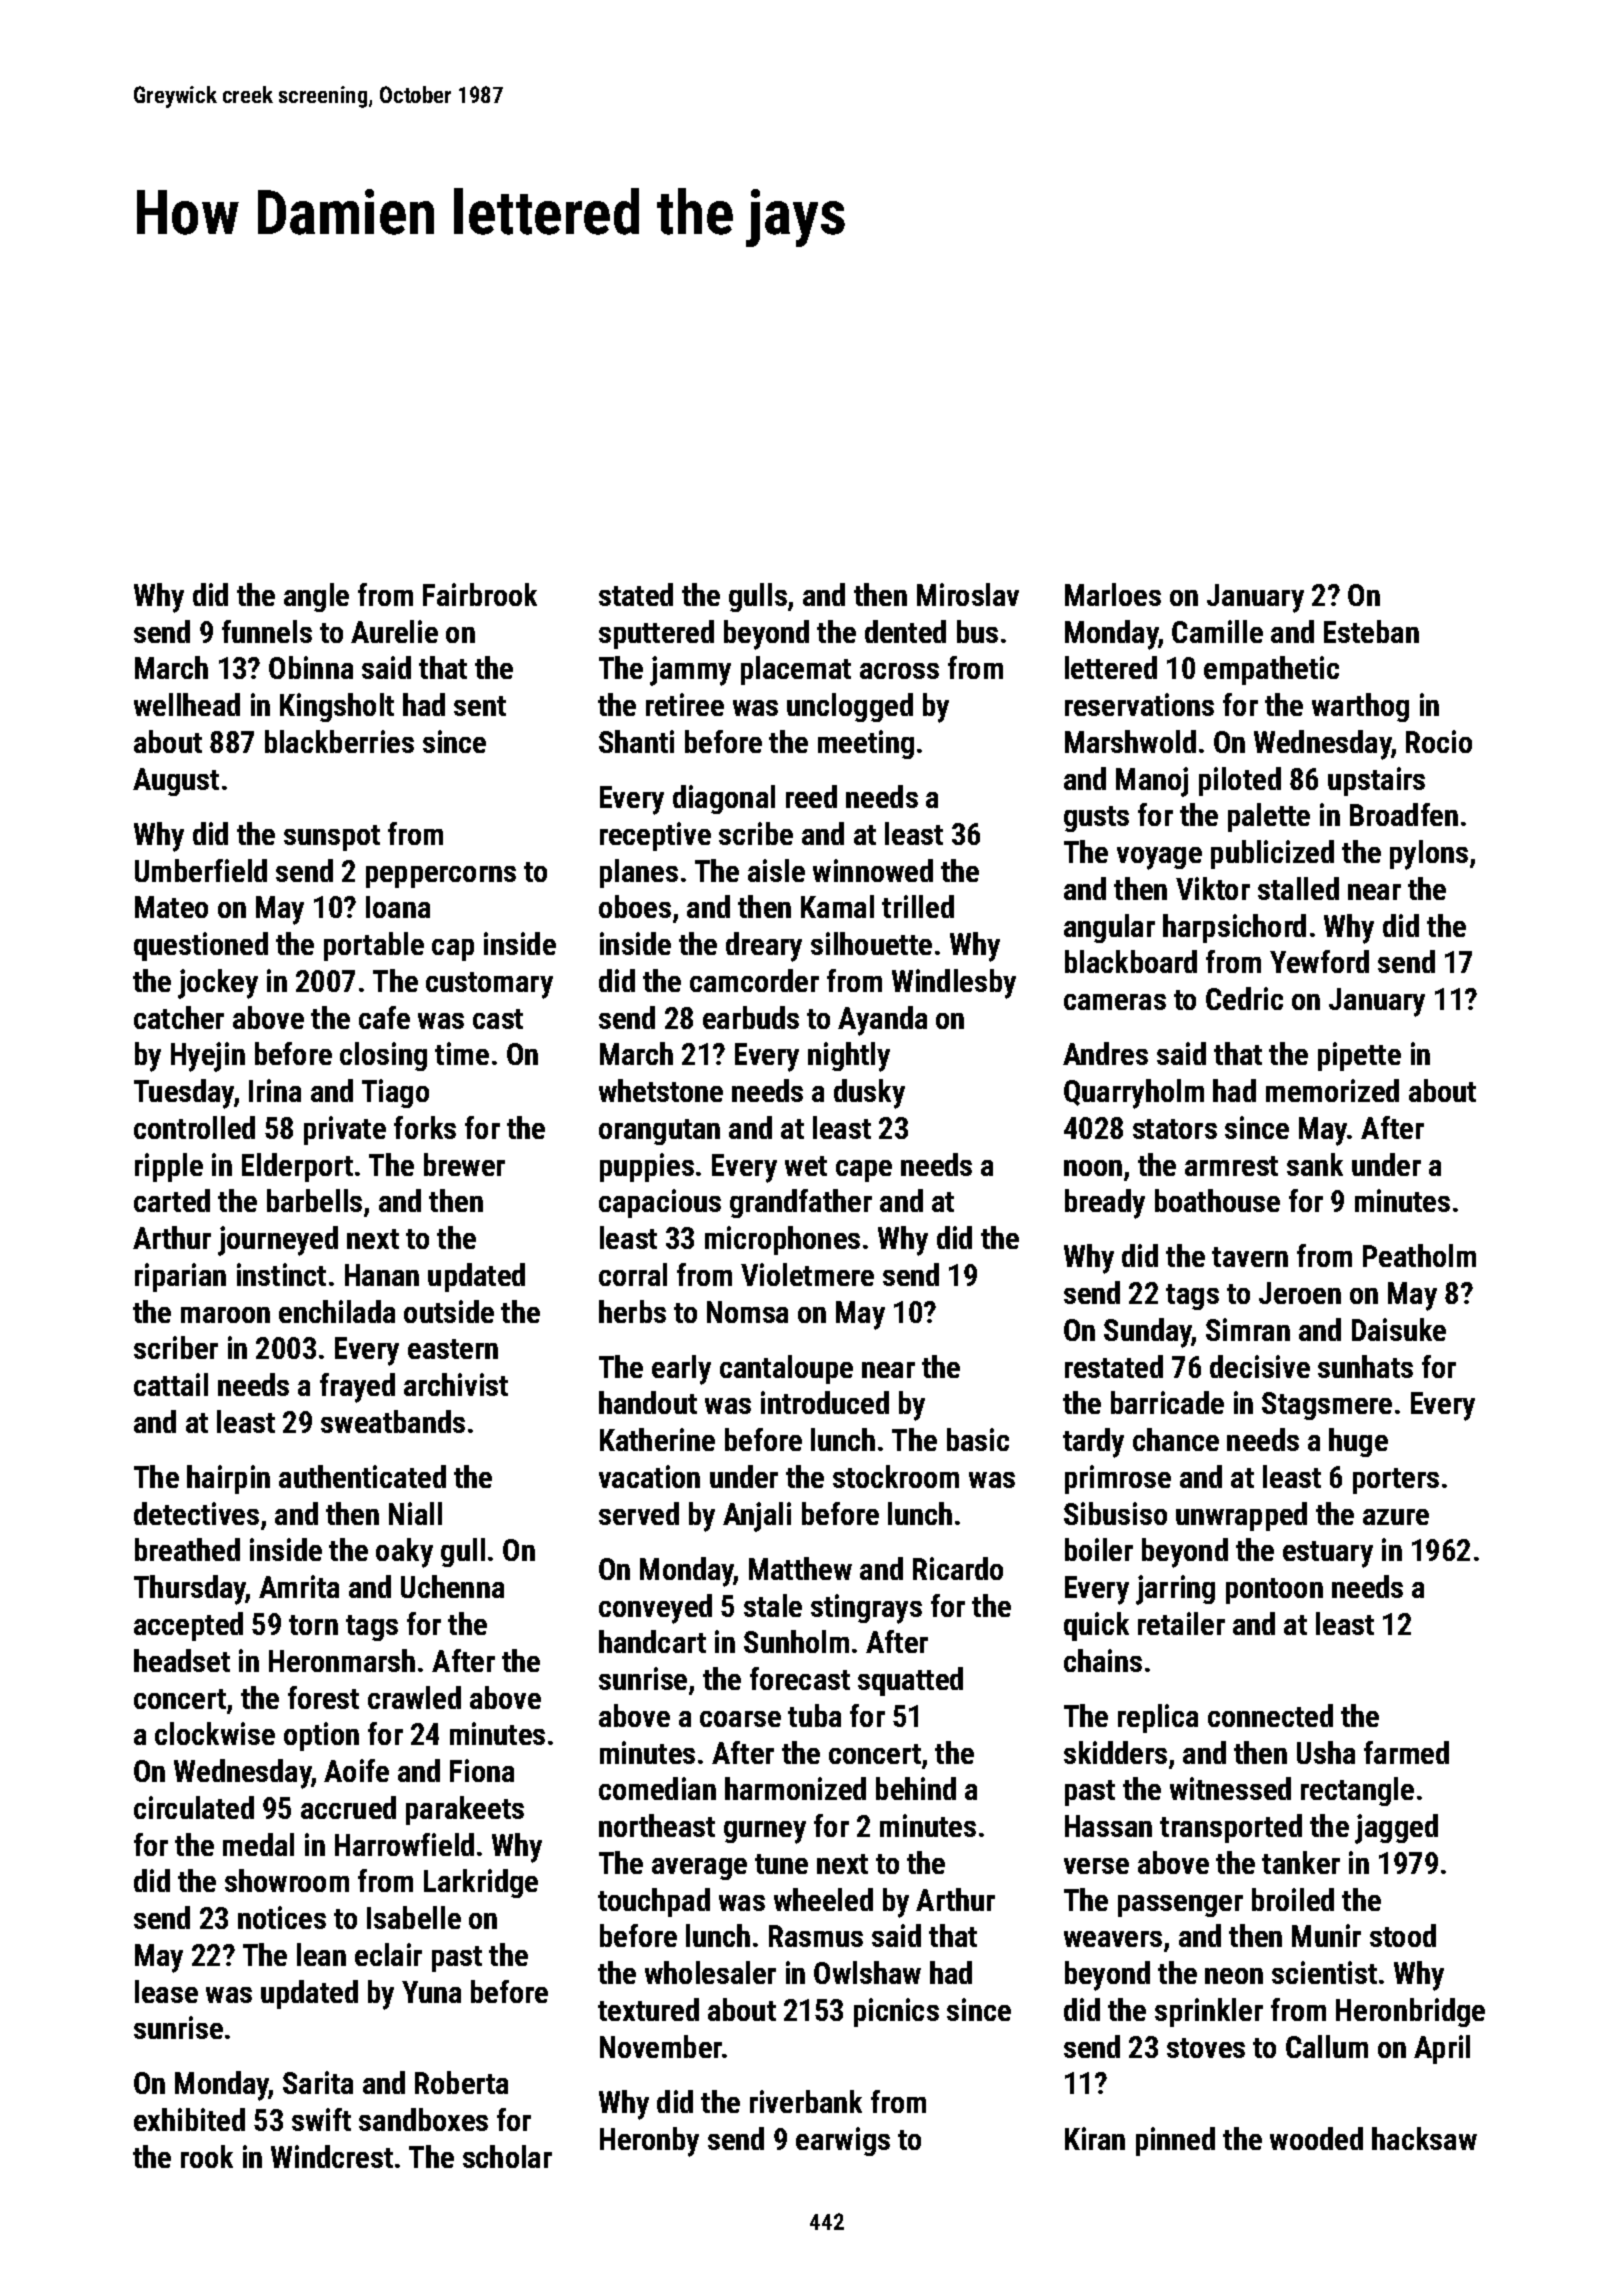 The image size is (1620, 2292). What do you see at coordinates (660, 1203) in the image?
I see `capacious` at bounding box center [660, 1203].
